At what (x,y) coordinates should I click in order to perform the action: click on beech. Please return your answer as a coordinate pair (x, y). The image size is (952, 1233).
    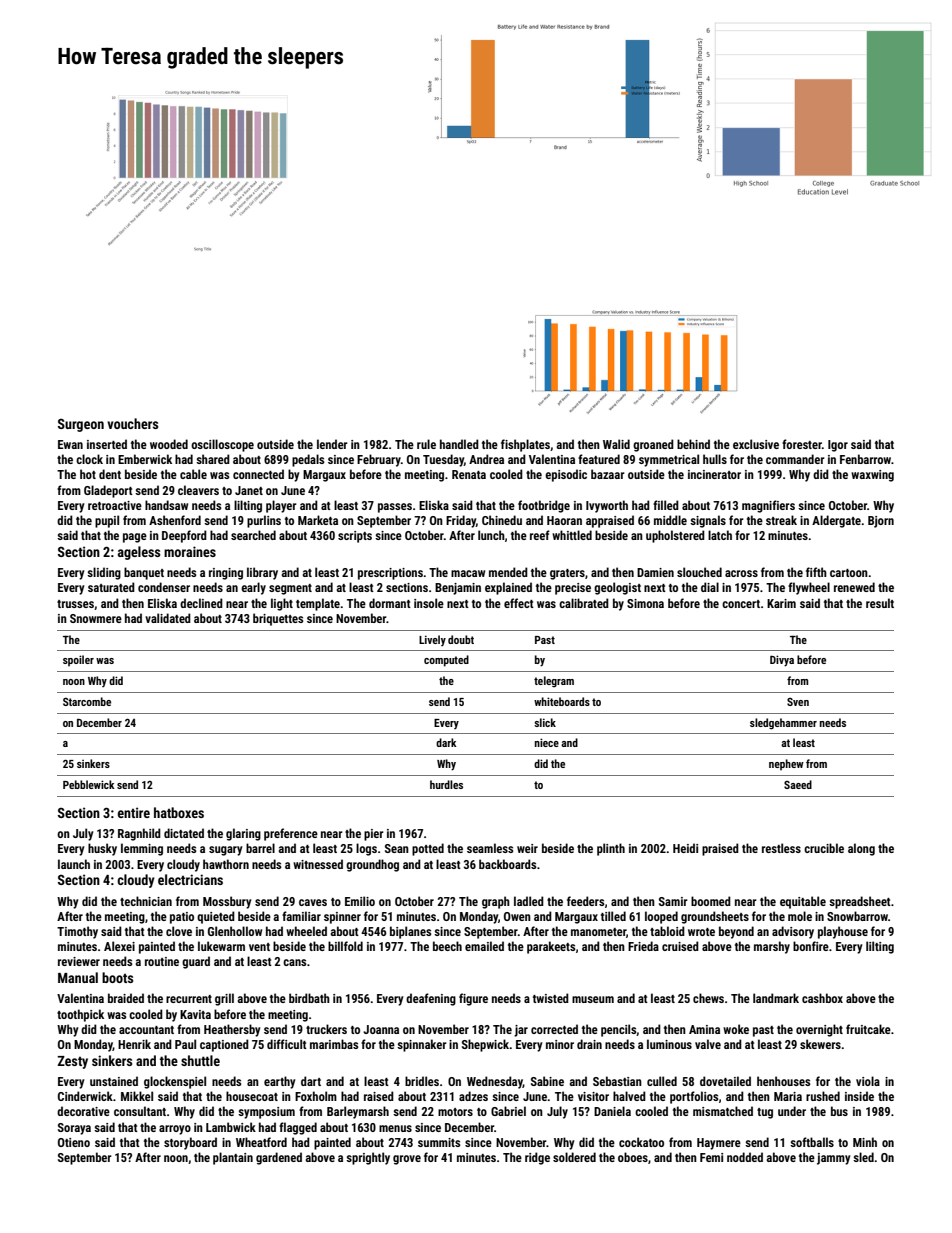
    Looking at the image, I should click on (447, 946).
